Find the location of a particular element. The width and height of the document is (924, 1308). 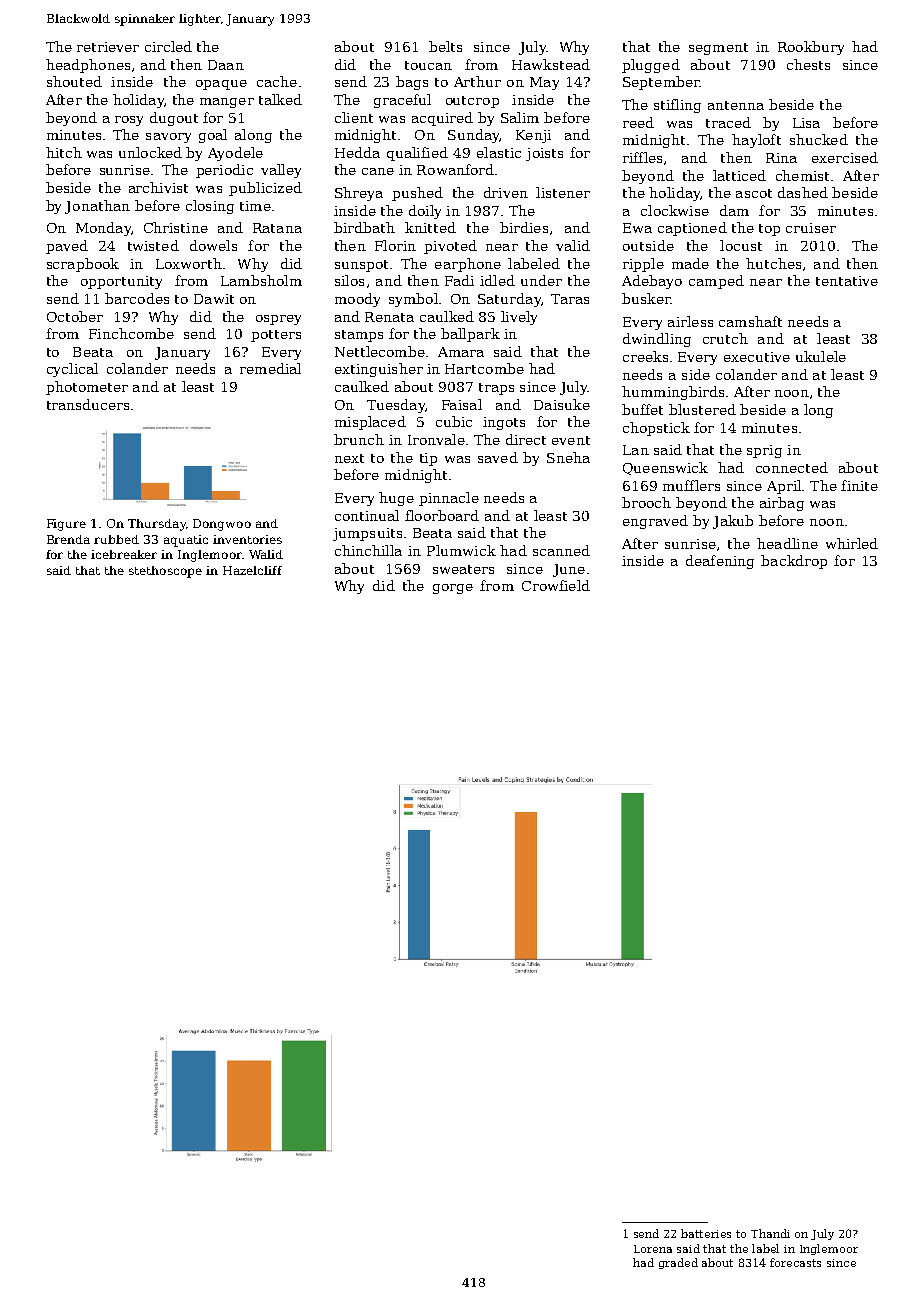

lively is located at coordinates (519, 318).
